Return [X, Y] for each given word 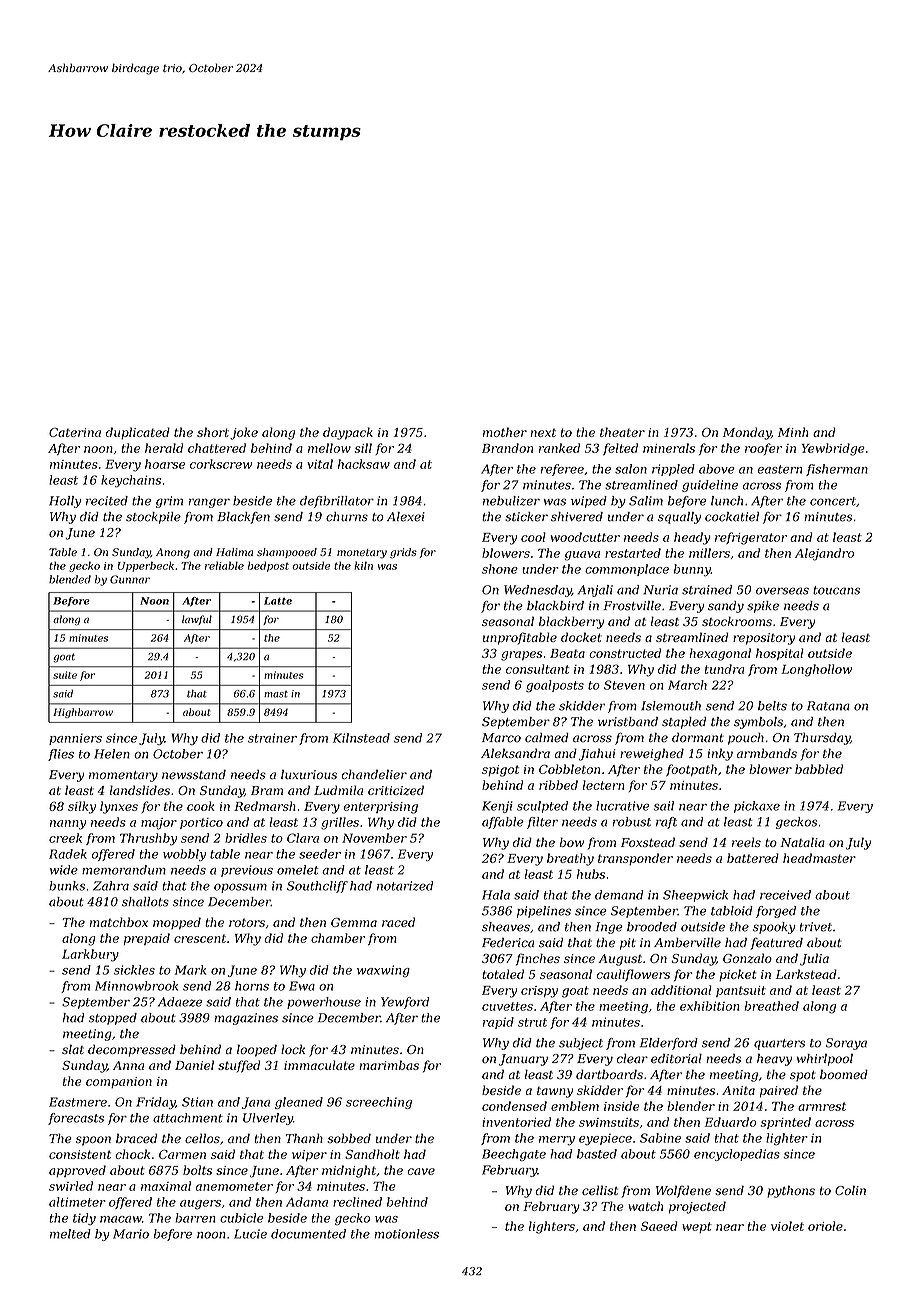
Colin [850, 1190]
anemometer [234, 1186]
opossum [240, 888]
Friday [155, 1103]
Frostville [632, 606]
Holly [65, 502]
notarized [405, 886]
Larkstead [806, 974]
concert [833, 501]
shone [500, 569]
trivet [816, 927]
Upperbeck [146, 566]
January [523, 1060]
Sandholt [372, 1154]
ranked [559, 448]
